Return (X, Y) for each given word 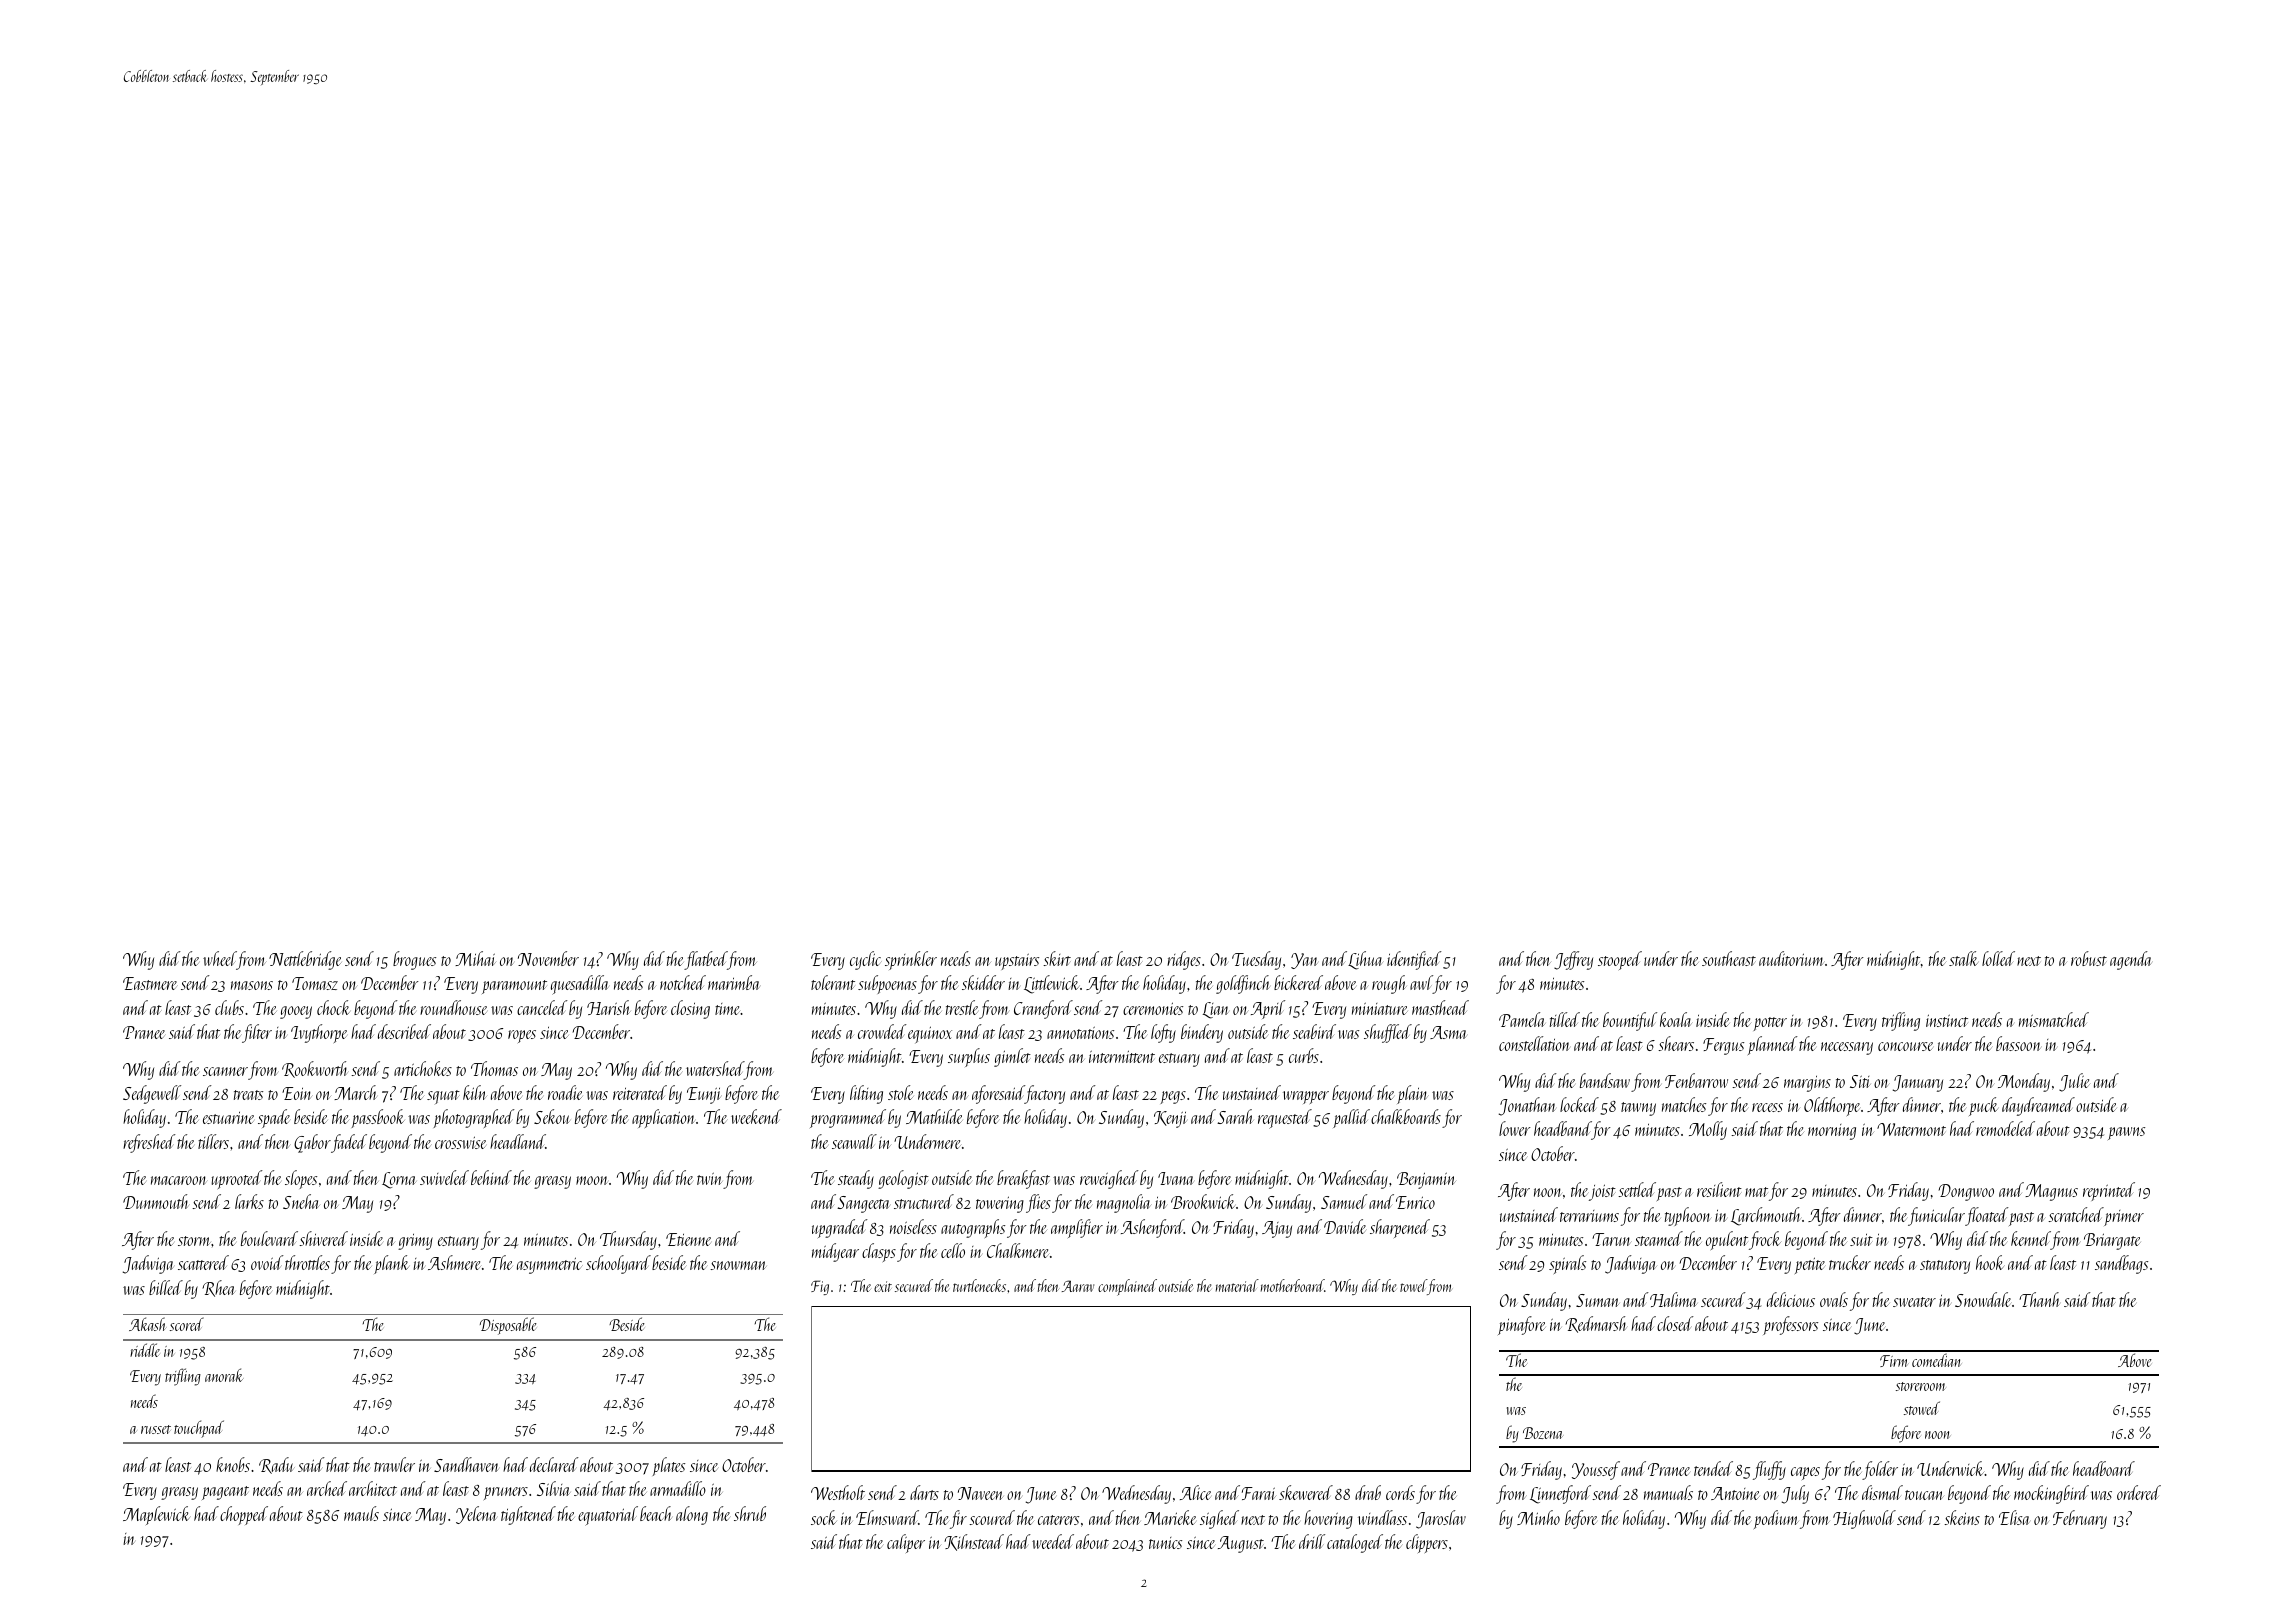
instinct (1947, 1020)
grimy (415, 1242)
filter (257, 1033)
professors (1790, 1325)
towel (1413, 1285)
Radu (277, 1465)
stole (901, 1092)
